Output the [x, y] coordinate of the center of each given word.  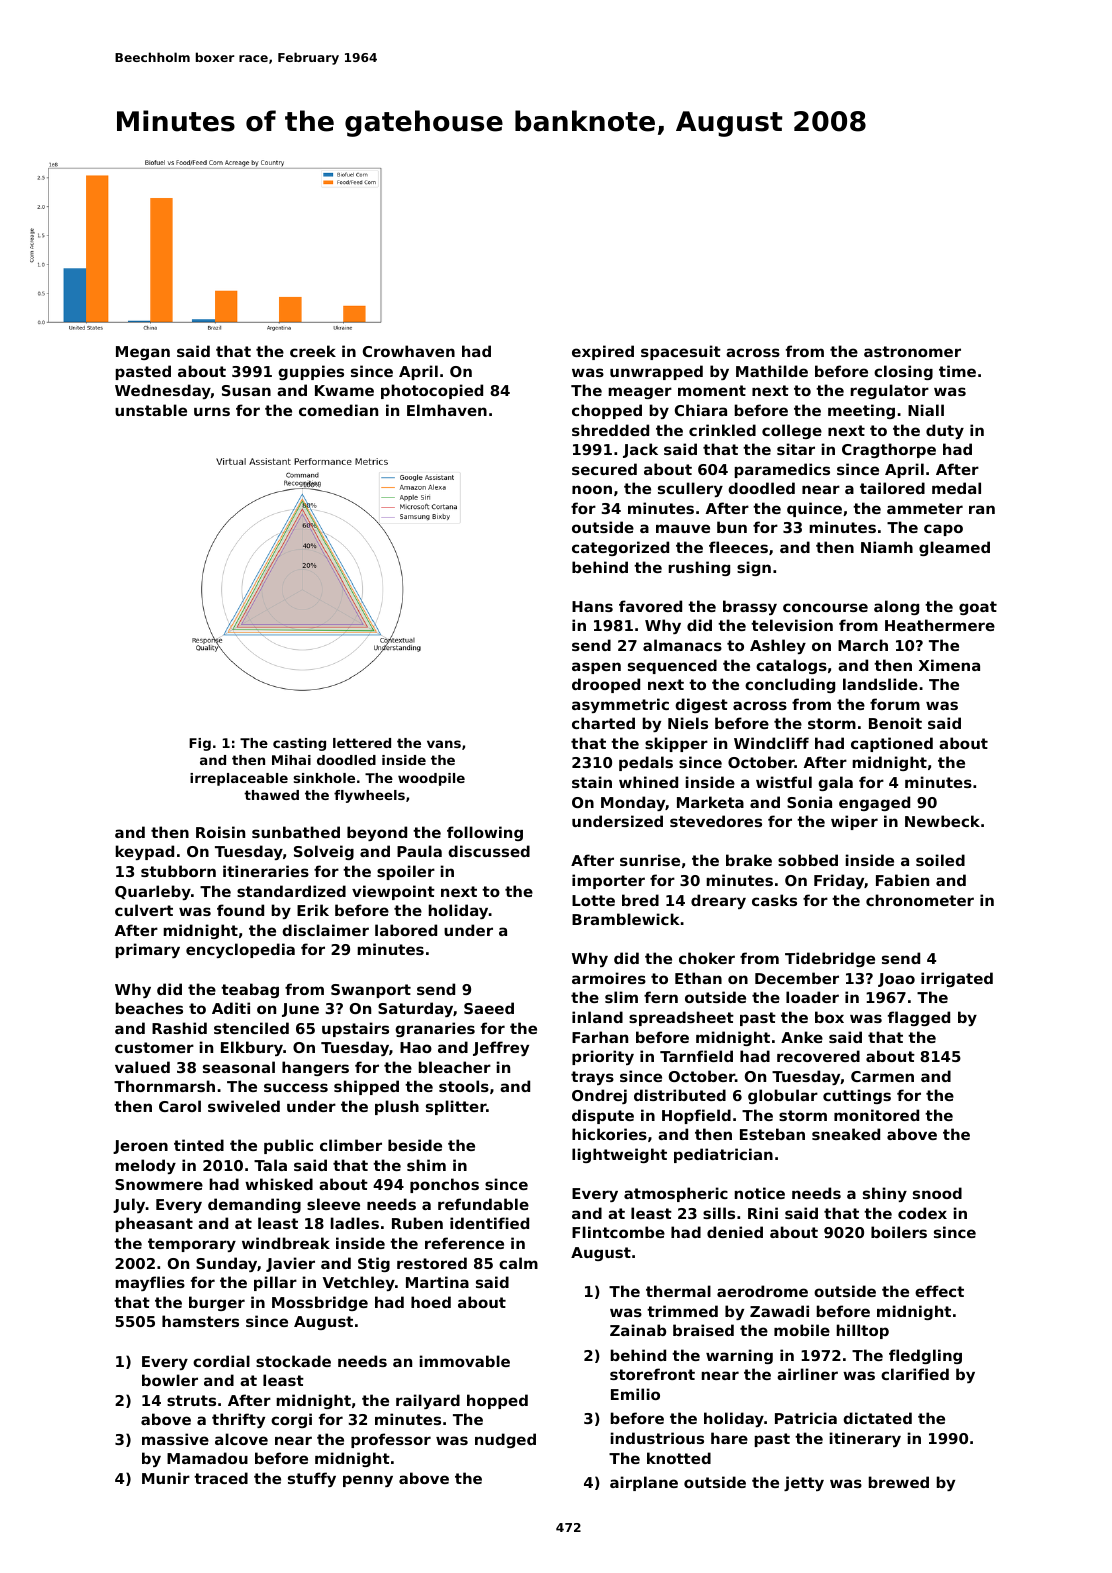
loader [812, 997]
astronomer [912, 351]
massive [175, 1439]
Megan [143, 353]
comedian [338, 410]
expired [603, 352]
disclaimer [325, 930]
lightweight [619, 1155]
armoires [609, 978]
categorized [620, 548]
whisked [279, 1184]
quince [814, 509]
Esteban [772, 1134]
